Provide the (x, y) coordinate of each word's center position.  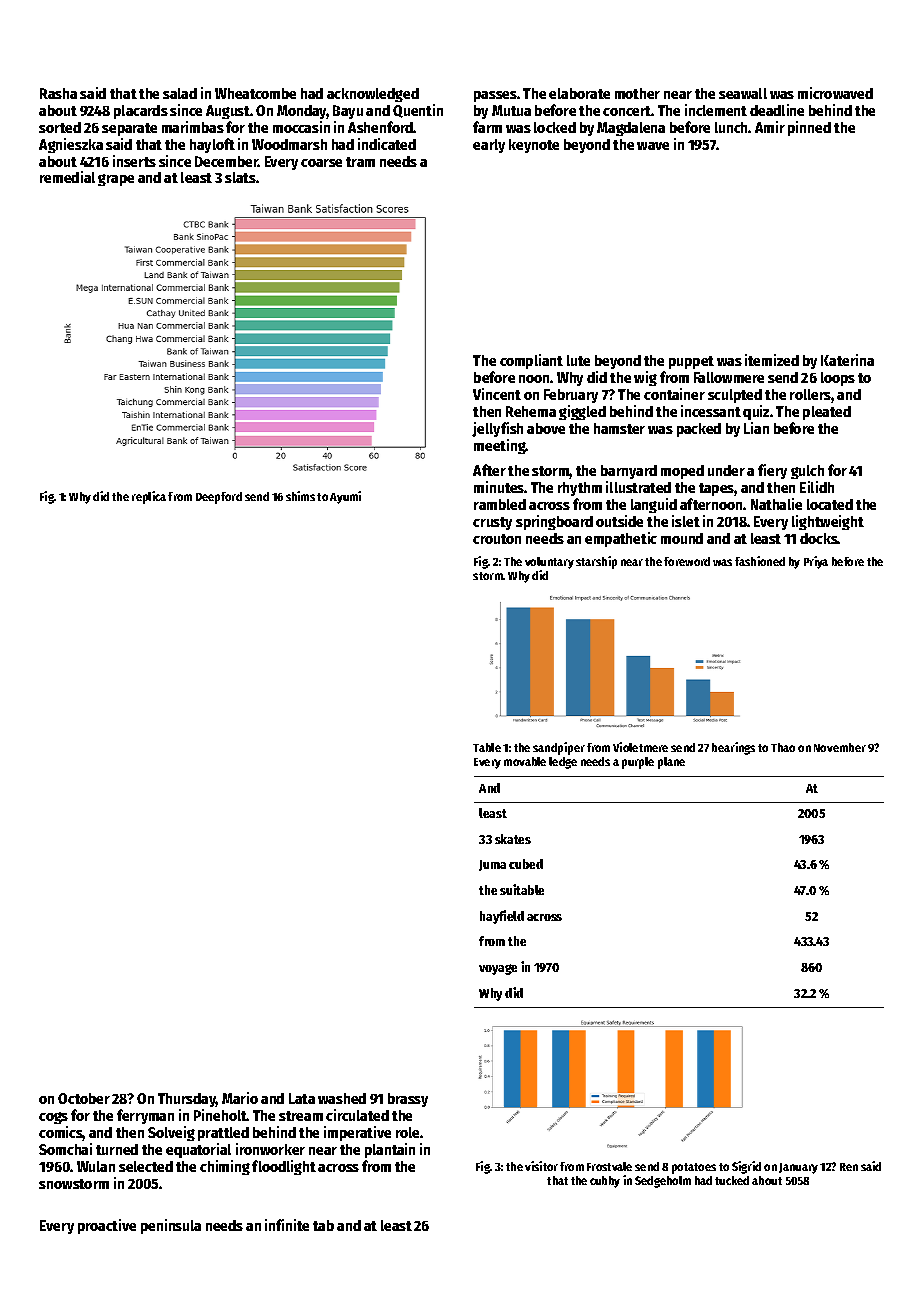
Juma (492, 865)
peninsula (171, 1226)
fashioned (760, 561)
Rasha (58, 93)
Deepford (219, 498)
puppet (691, 362)
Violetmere (640, 747)
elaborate (579, 93)
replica (149, 497)
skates (513, 839)
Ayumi (345, 497)
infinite (287, 1225)
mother (637, 93)
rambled (500, 504)
